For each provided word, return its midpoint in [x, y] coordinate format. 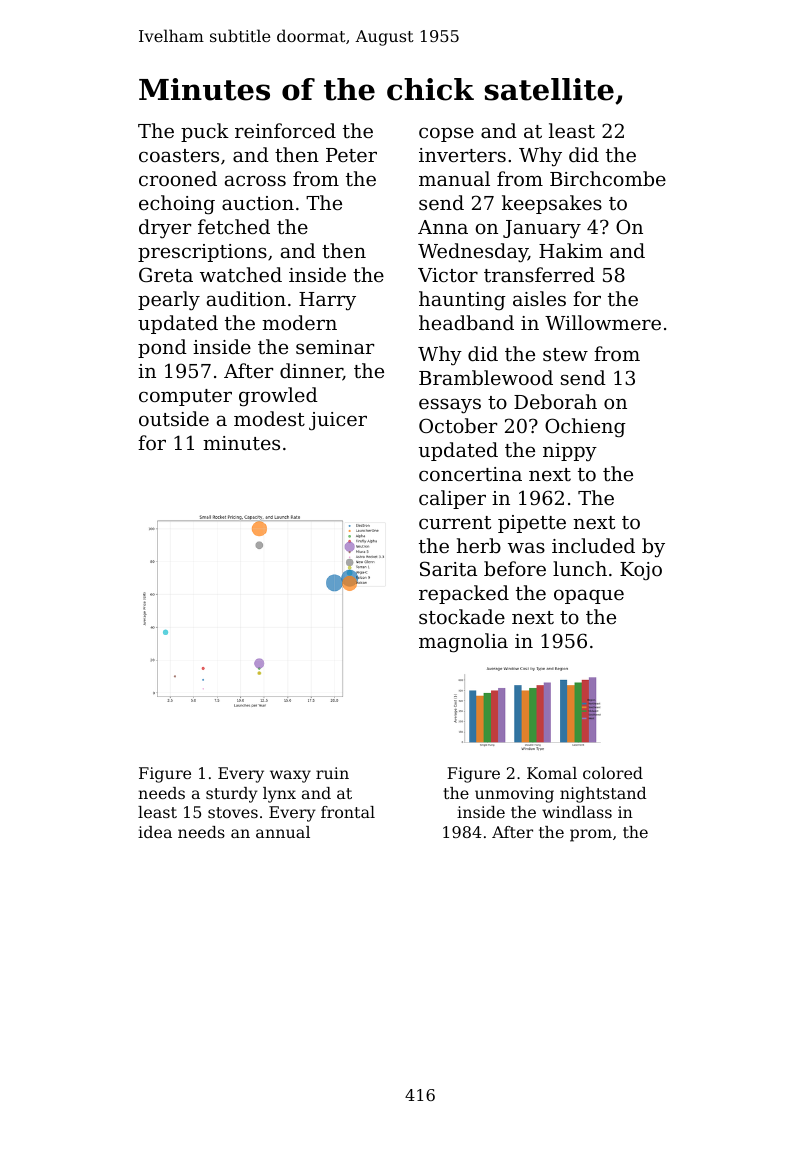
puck [205, 132]
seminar [335, 347]
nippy [570, 452]
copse [446, 134]
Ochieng [585, 428]
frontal [348, 812]
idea [155, 832]
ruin [332, 773]
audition [246, 298]
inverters [462, 155]
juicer [338, 421]
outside [174, 418]
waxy [290, 776]
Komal [552, 773]
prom [591, 835]
